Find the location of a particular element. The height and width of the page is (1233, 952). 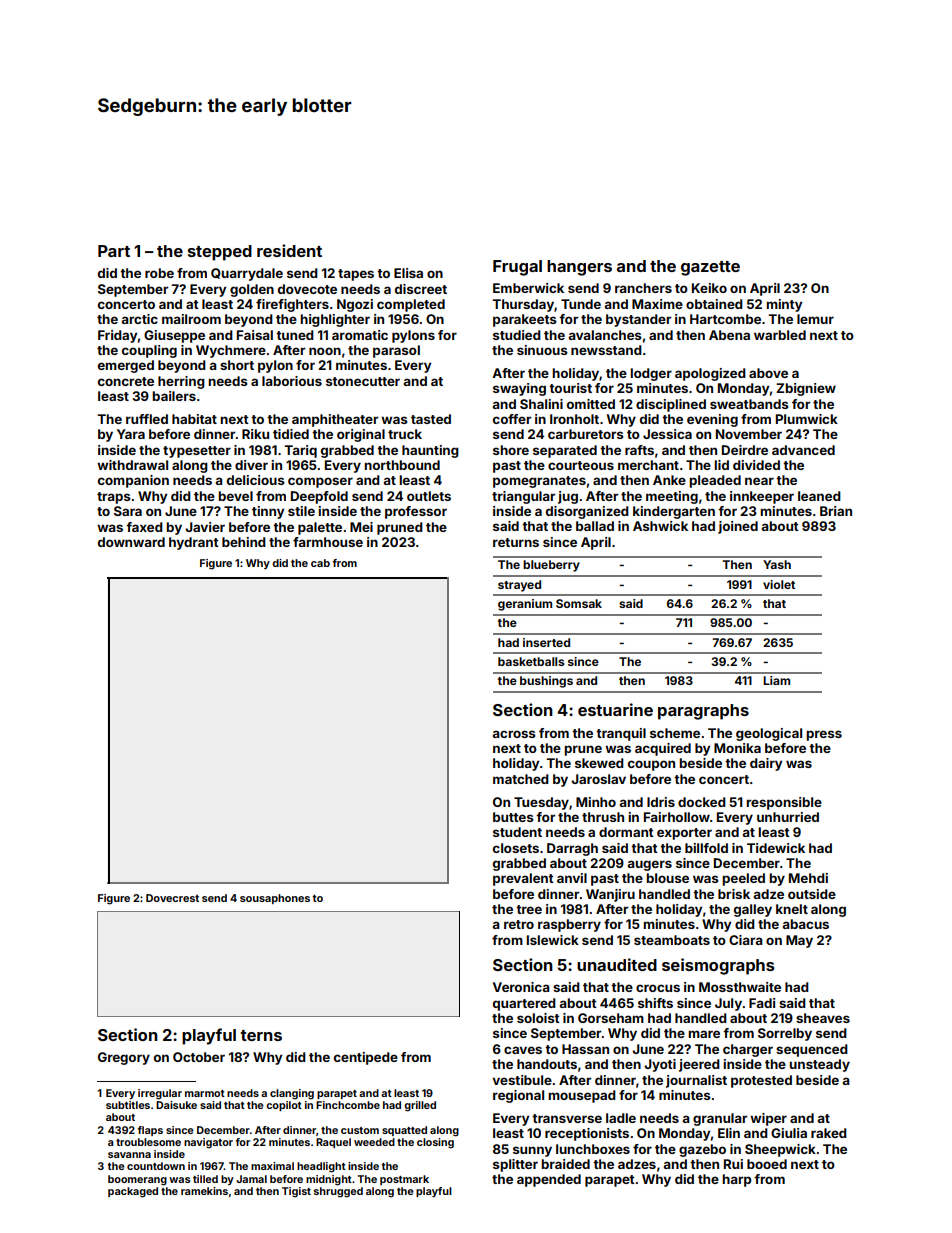

responsible is located at coordinates (784, 803).
